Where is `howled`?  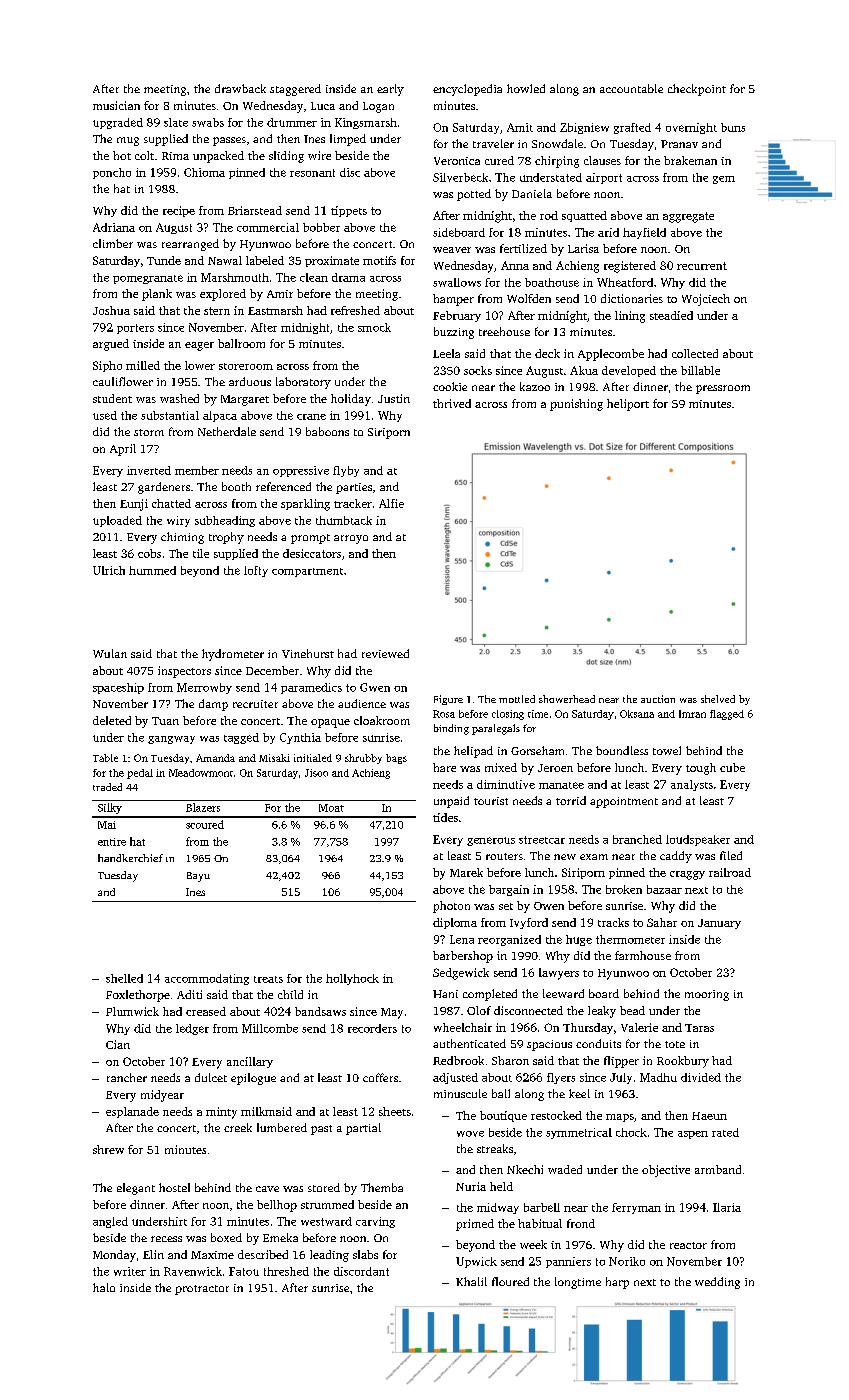 howled is located at coordinates (526, 88).
